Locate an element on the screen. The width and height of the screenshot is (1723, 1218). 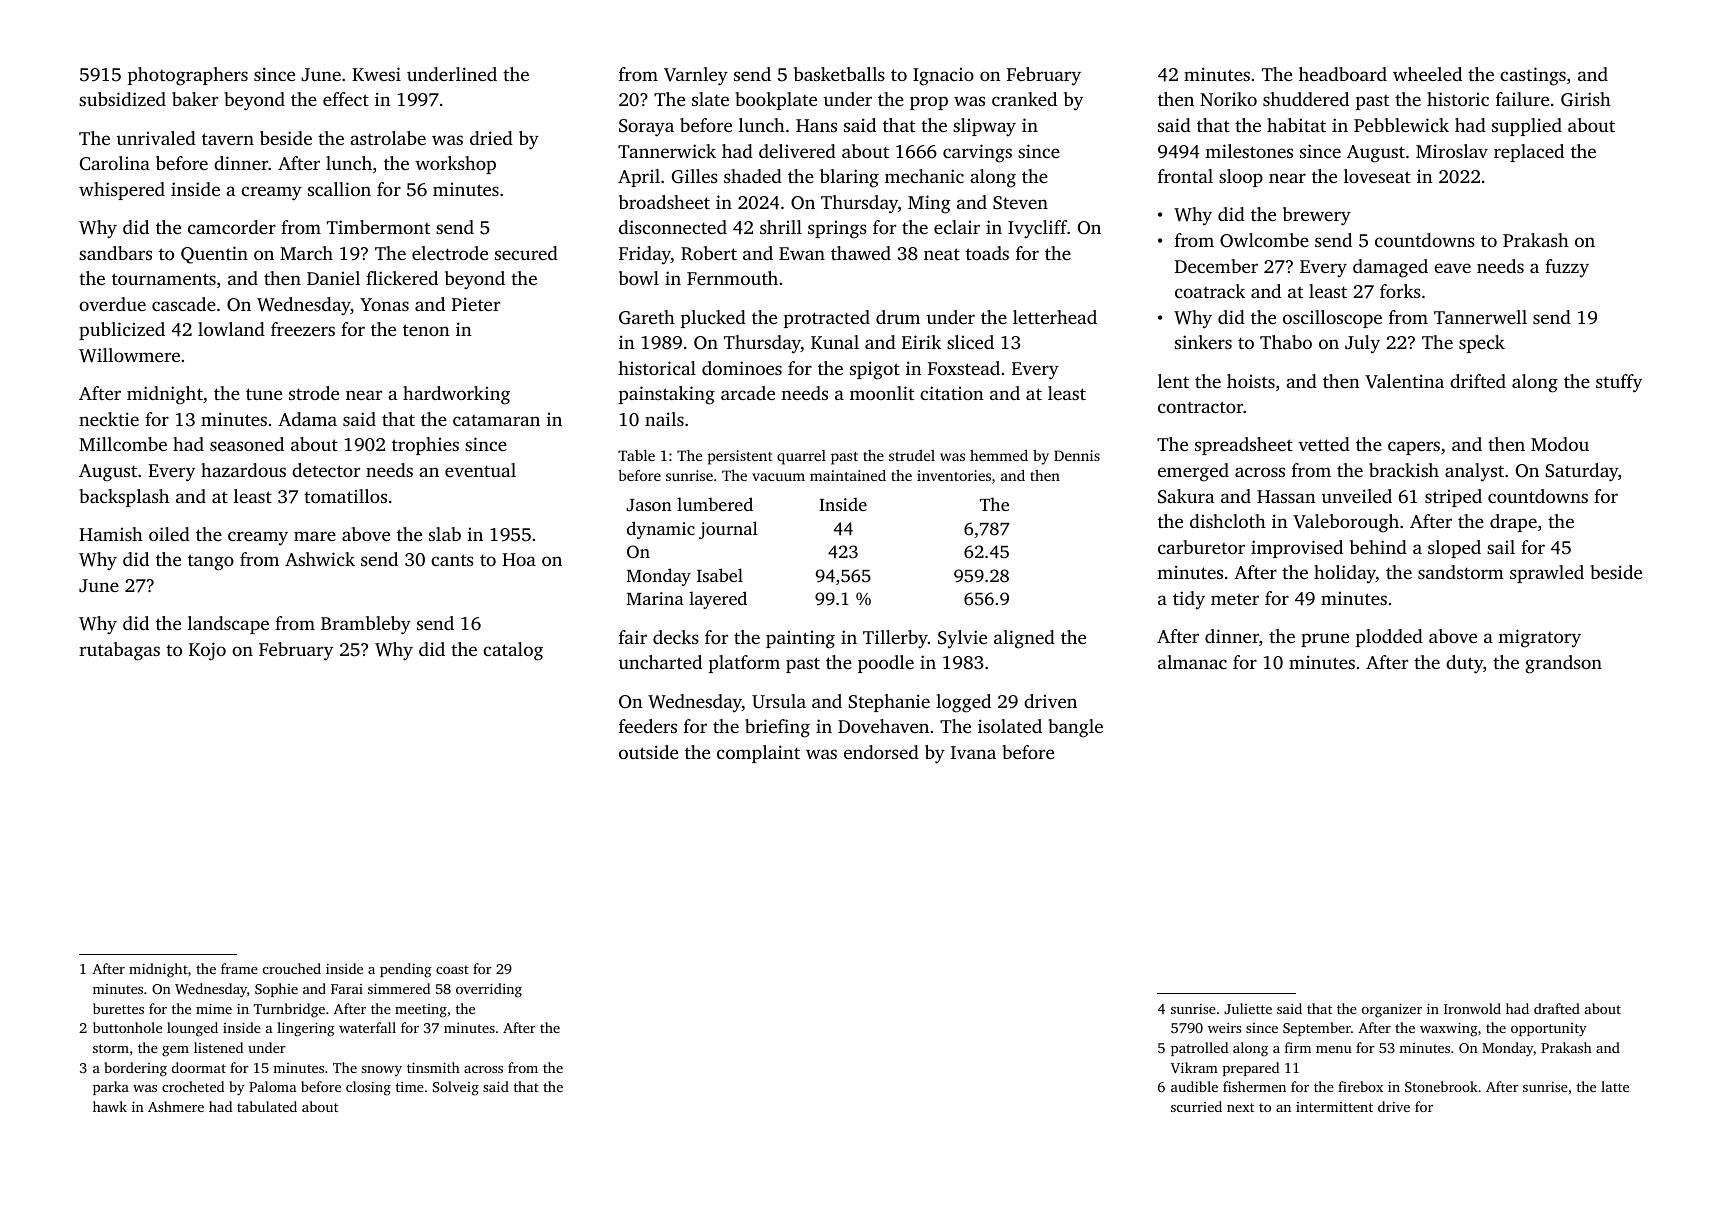
audible is located at coordinates (1194, 1086).
